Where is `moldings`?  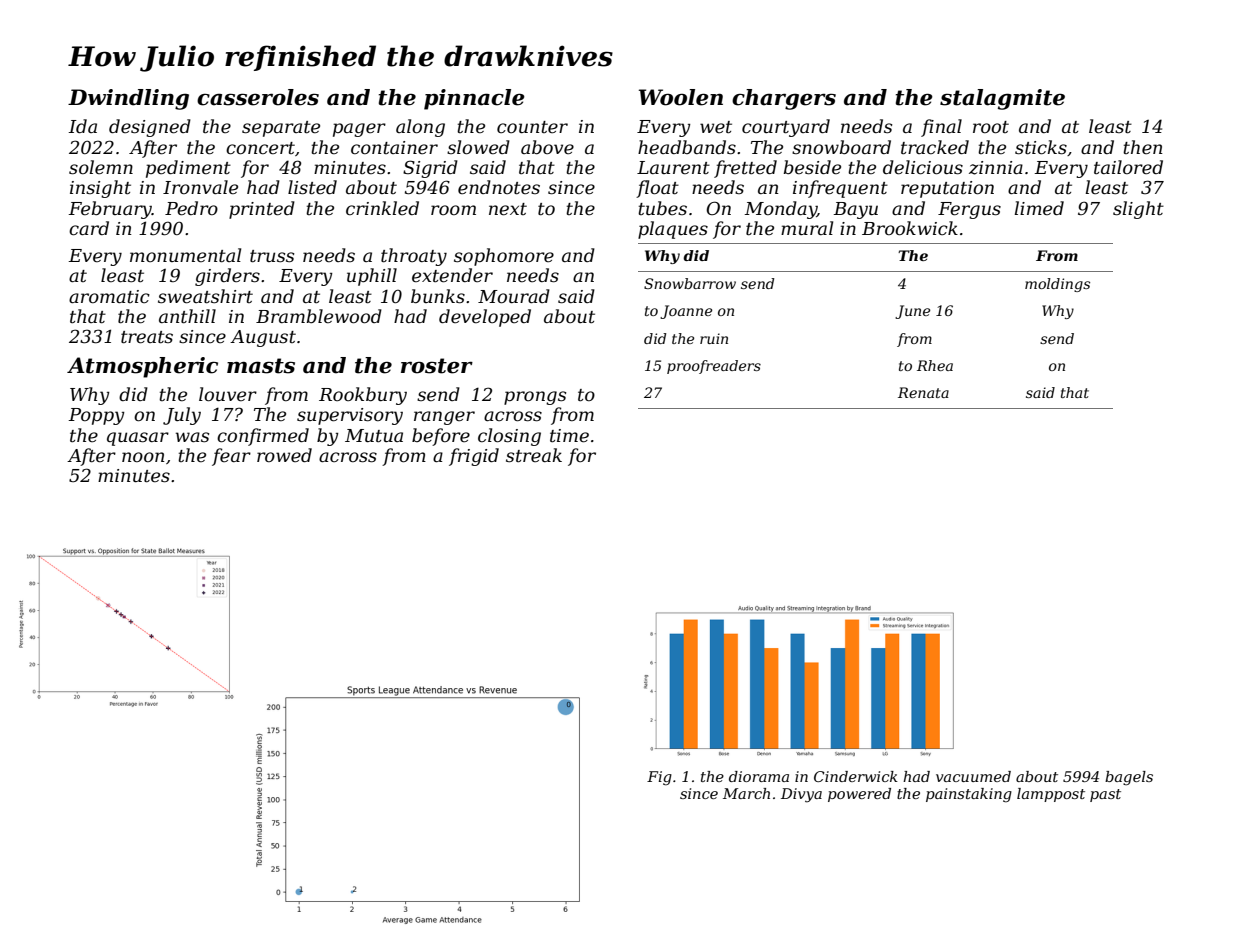
moldings is located at coordinates (1057, 285).
